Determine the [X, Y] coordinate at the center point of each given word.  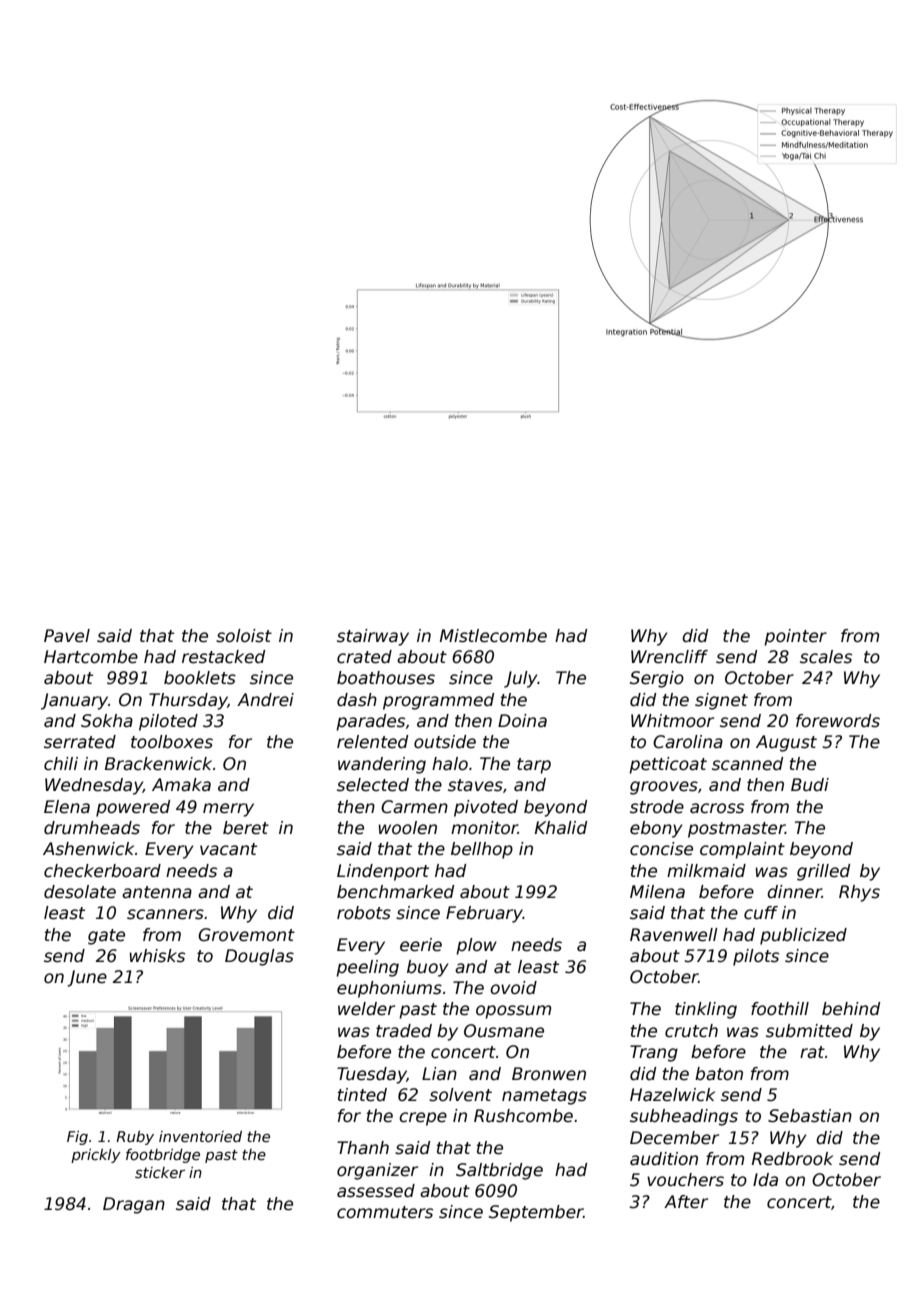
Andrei [265, 700]
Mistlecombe [493, 636]
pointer [795, 637]
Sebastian [810, 1116]
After [686, 1202]
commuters [385, 1212]
